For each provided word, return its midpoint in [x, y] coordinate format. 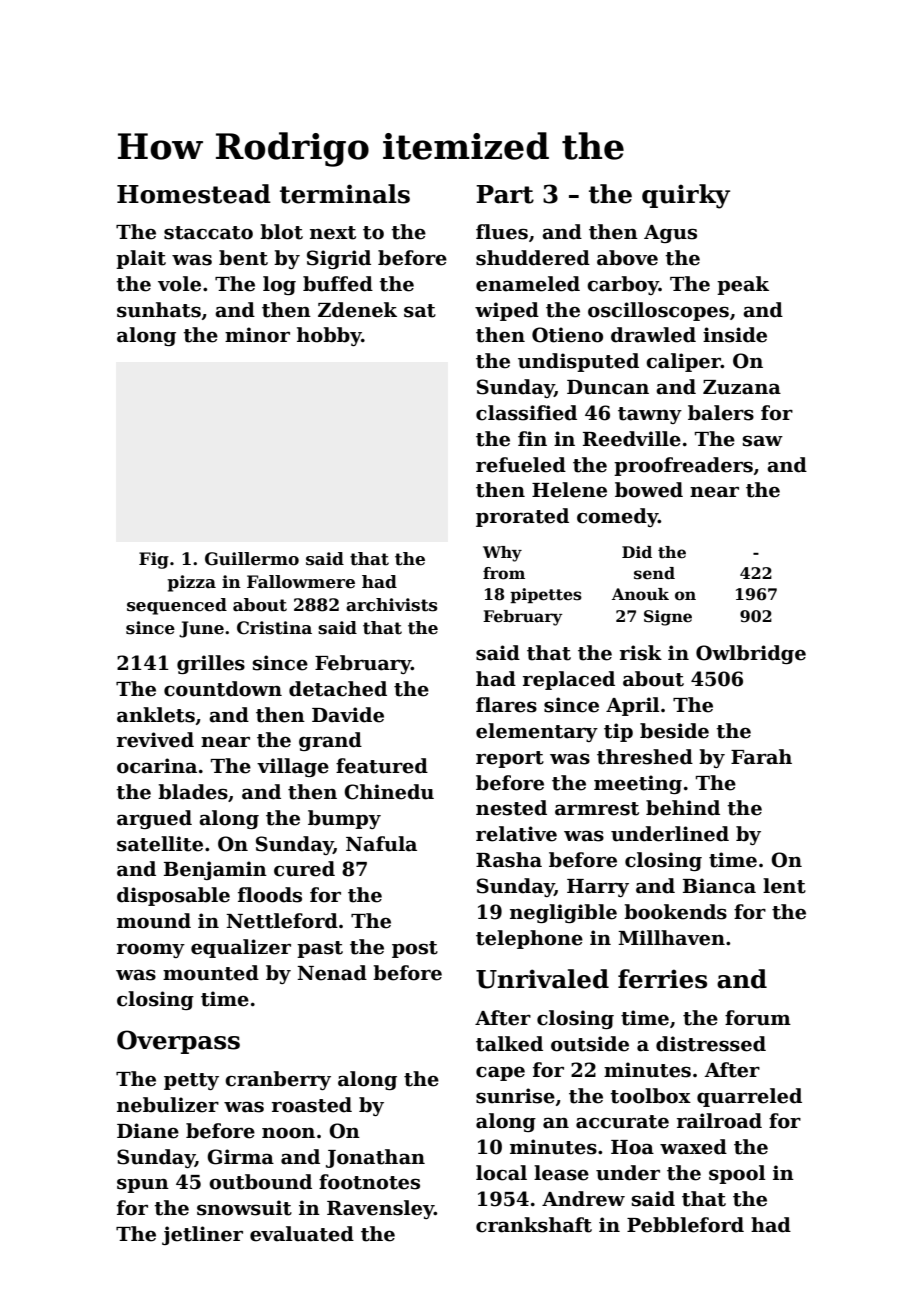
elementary [537, 732]
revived [155, 740]
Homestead [194, 194]
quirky [686, 196]
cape [500, 1074]
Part [505, 194]
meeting [638, 784]
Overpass [178, 1042]
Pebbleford [685, 1225]
